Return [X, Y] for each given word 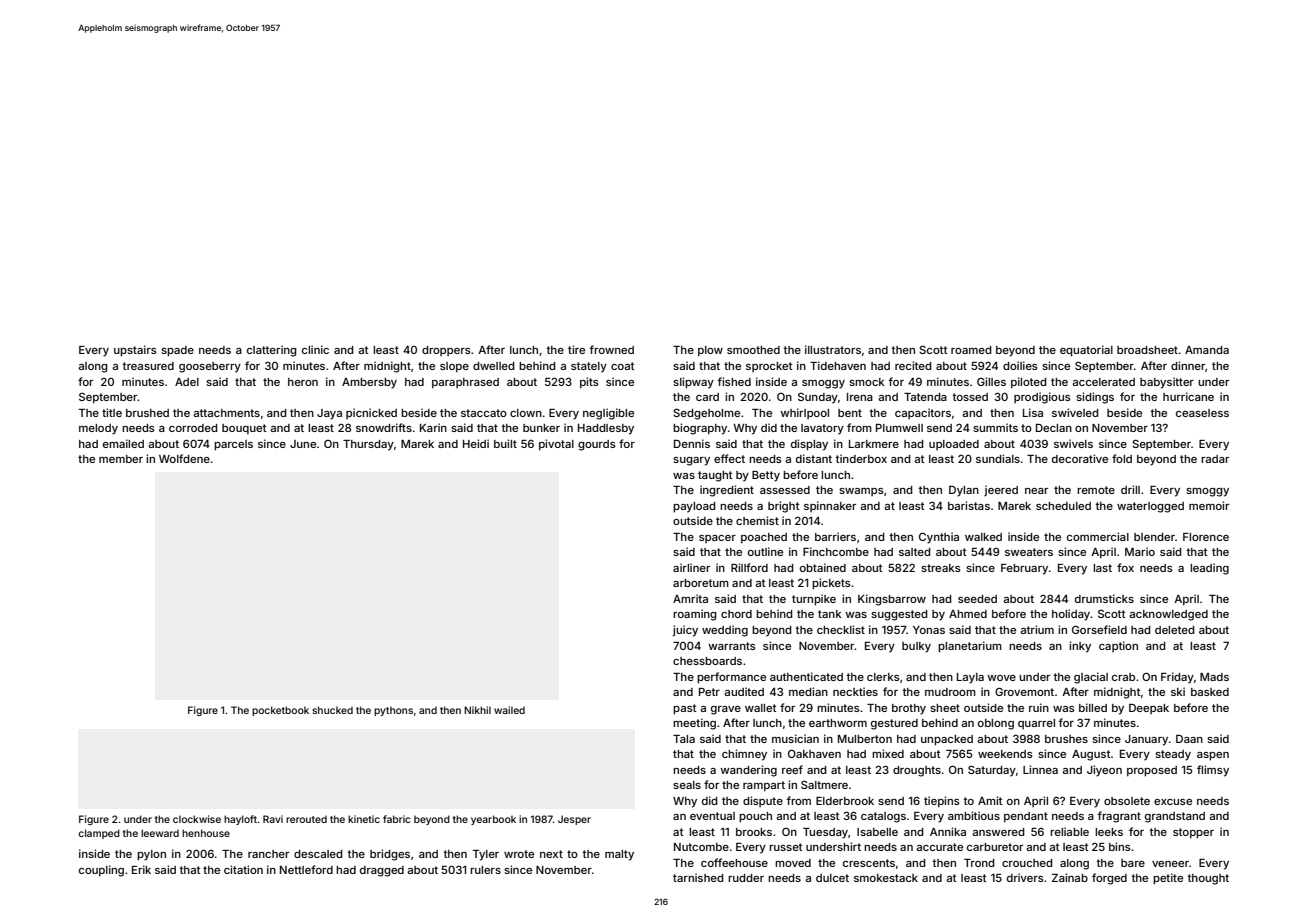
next [551, 854]
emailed [123, 443]
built [505, 443]
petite [1168, 879]
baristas [969, 505]
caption [1118, 646]
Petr [709, 692]
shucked [332, 710]
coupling [101, 871]
